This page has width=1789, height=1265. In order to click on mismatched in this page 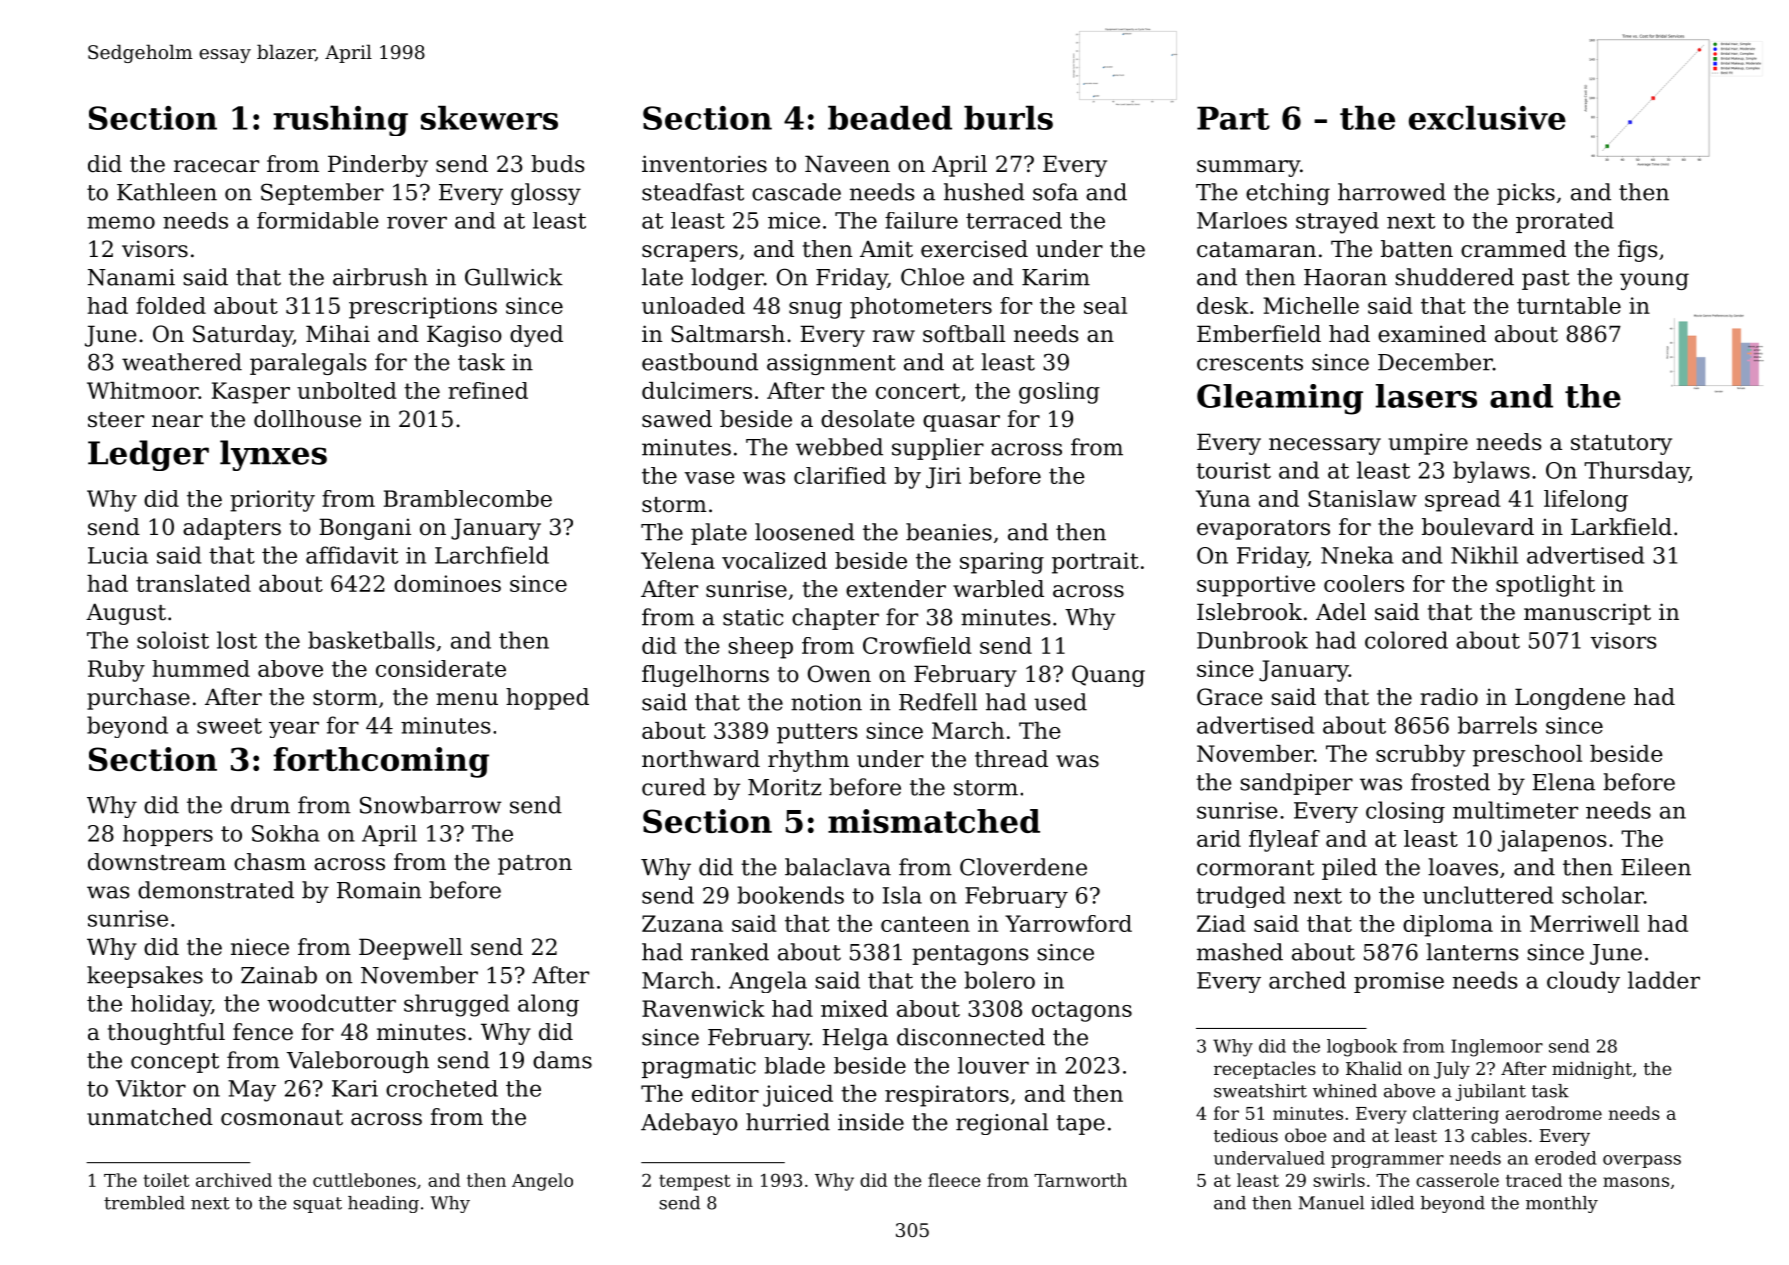, I will do `click(934, 821)`.
